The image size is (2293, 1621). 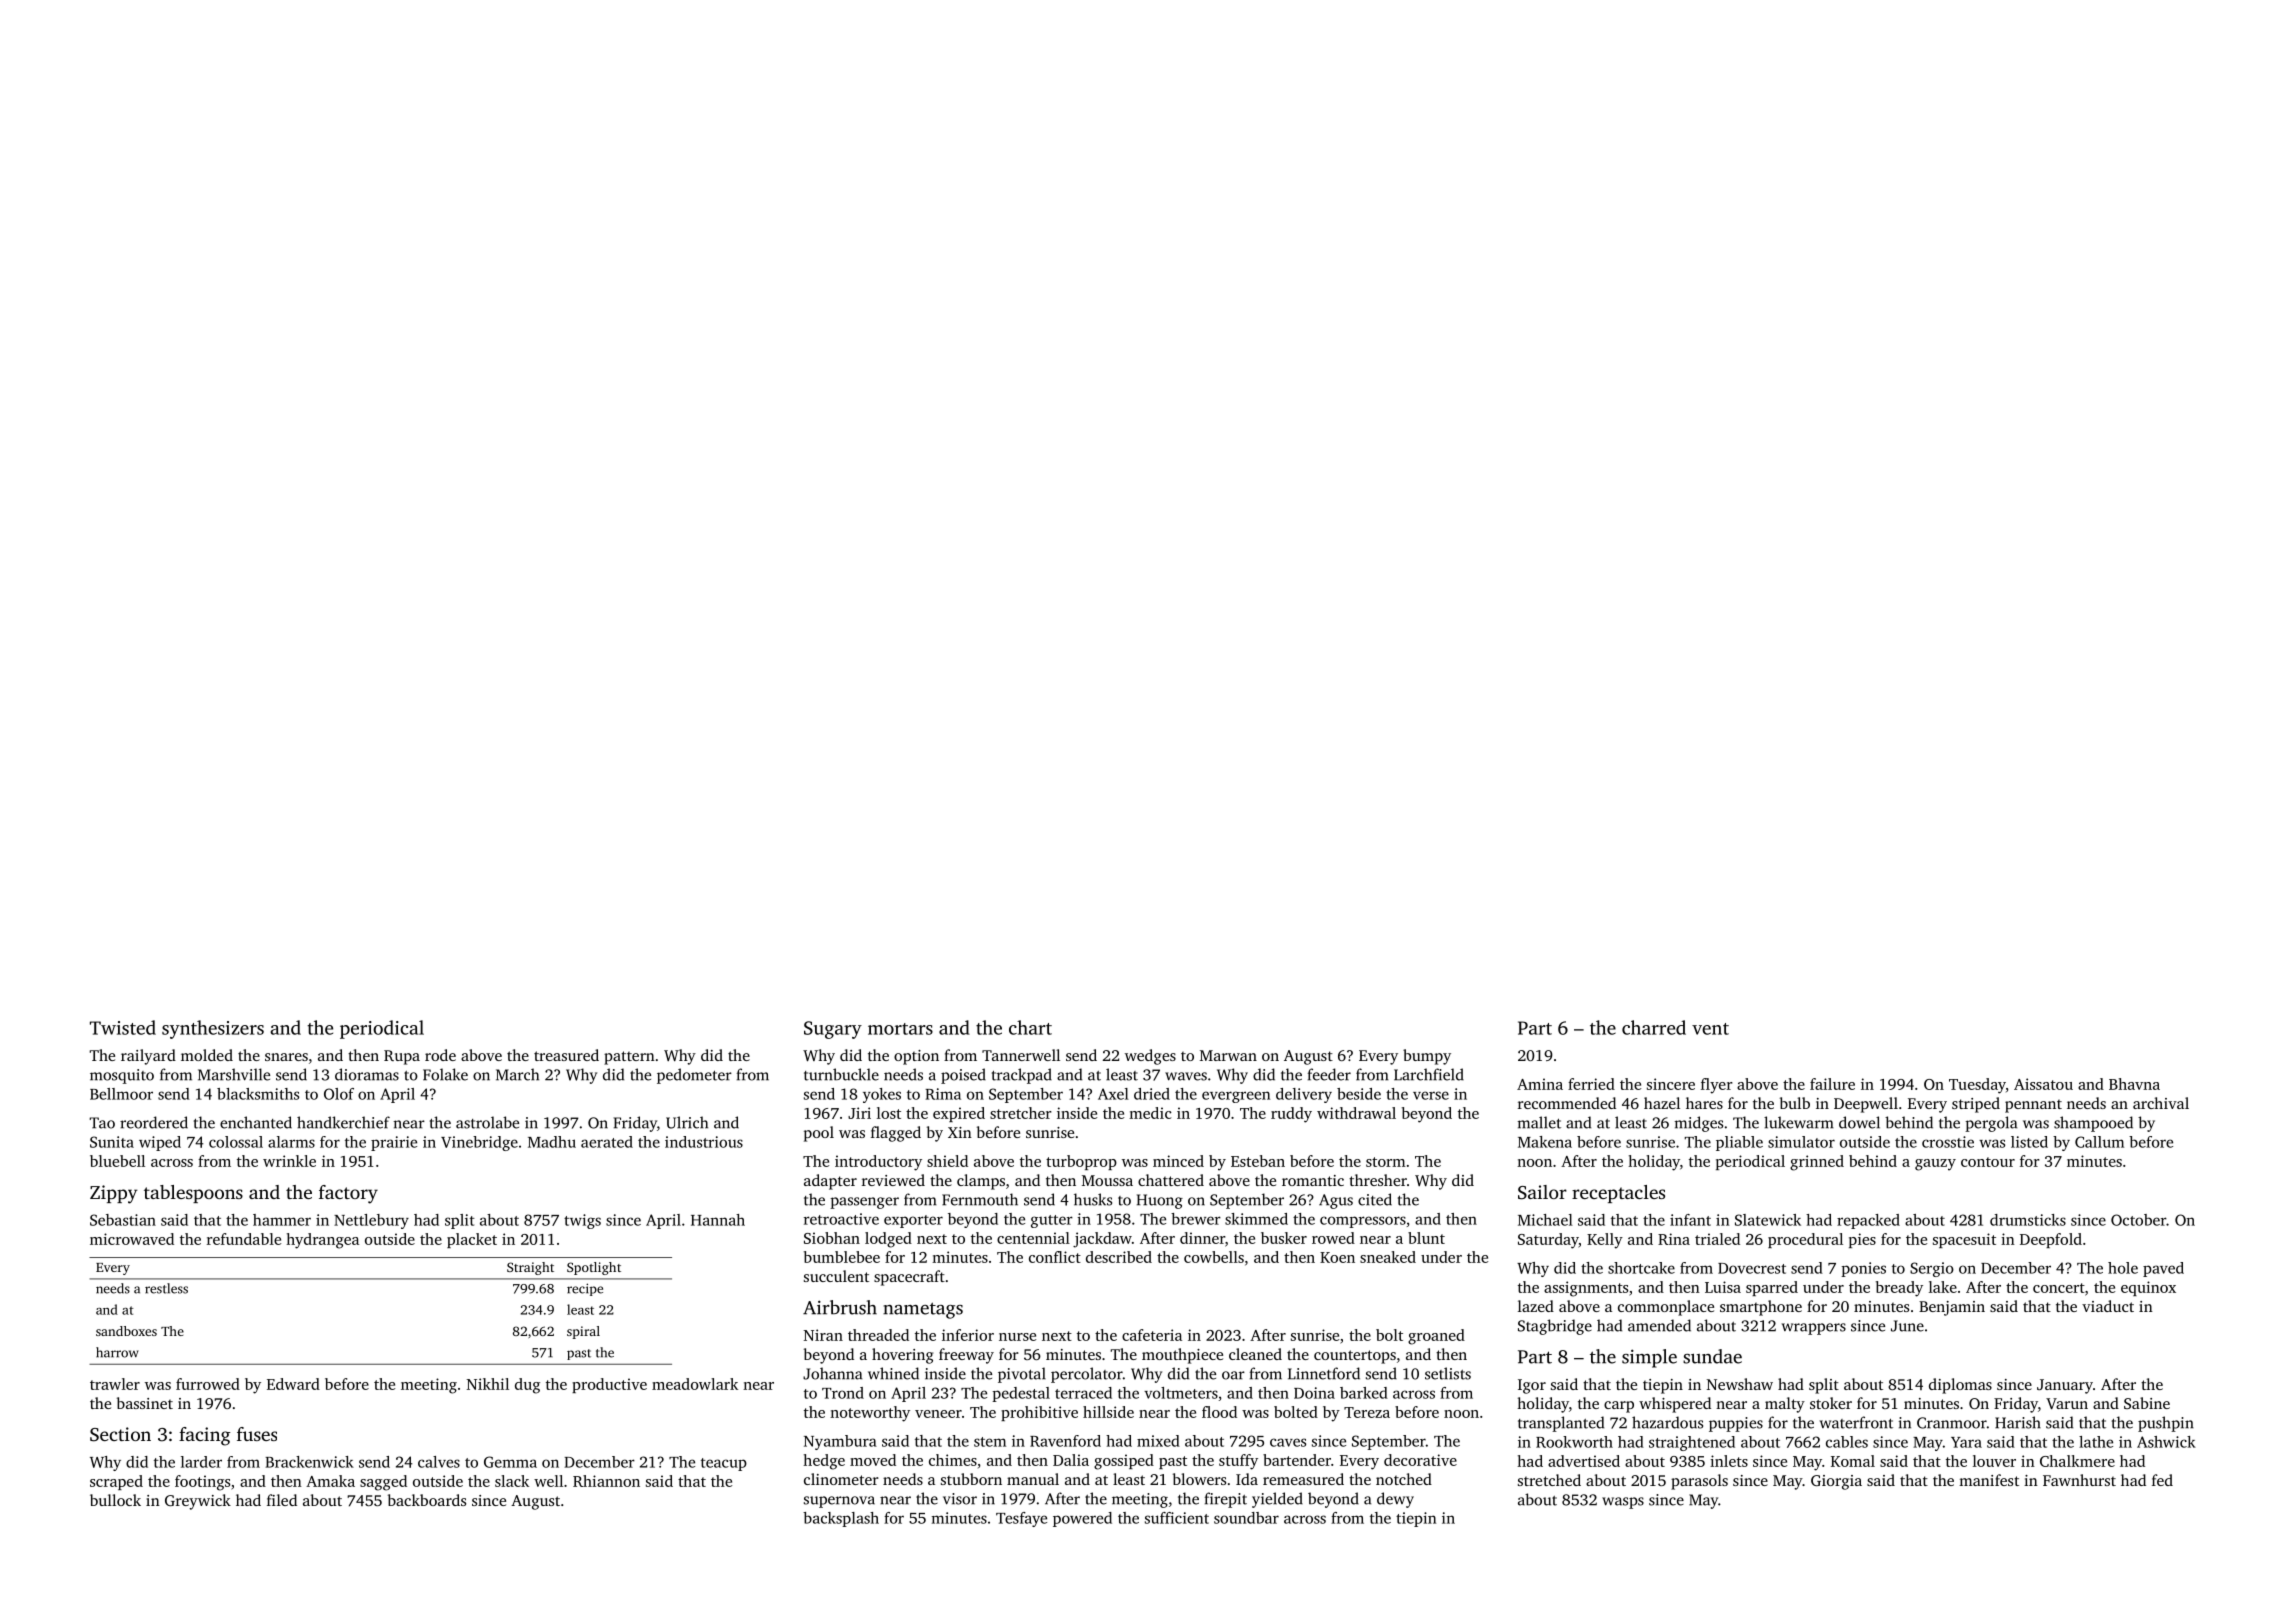 What do you see at coordinates (1246, 1518) in the document?
I see `soundbar` at bounding box center [1246, 1518].
